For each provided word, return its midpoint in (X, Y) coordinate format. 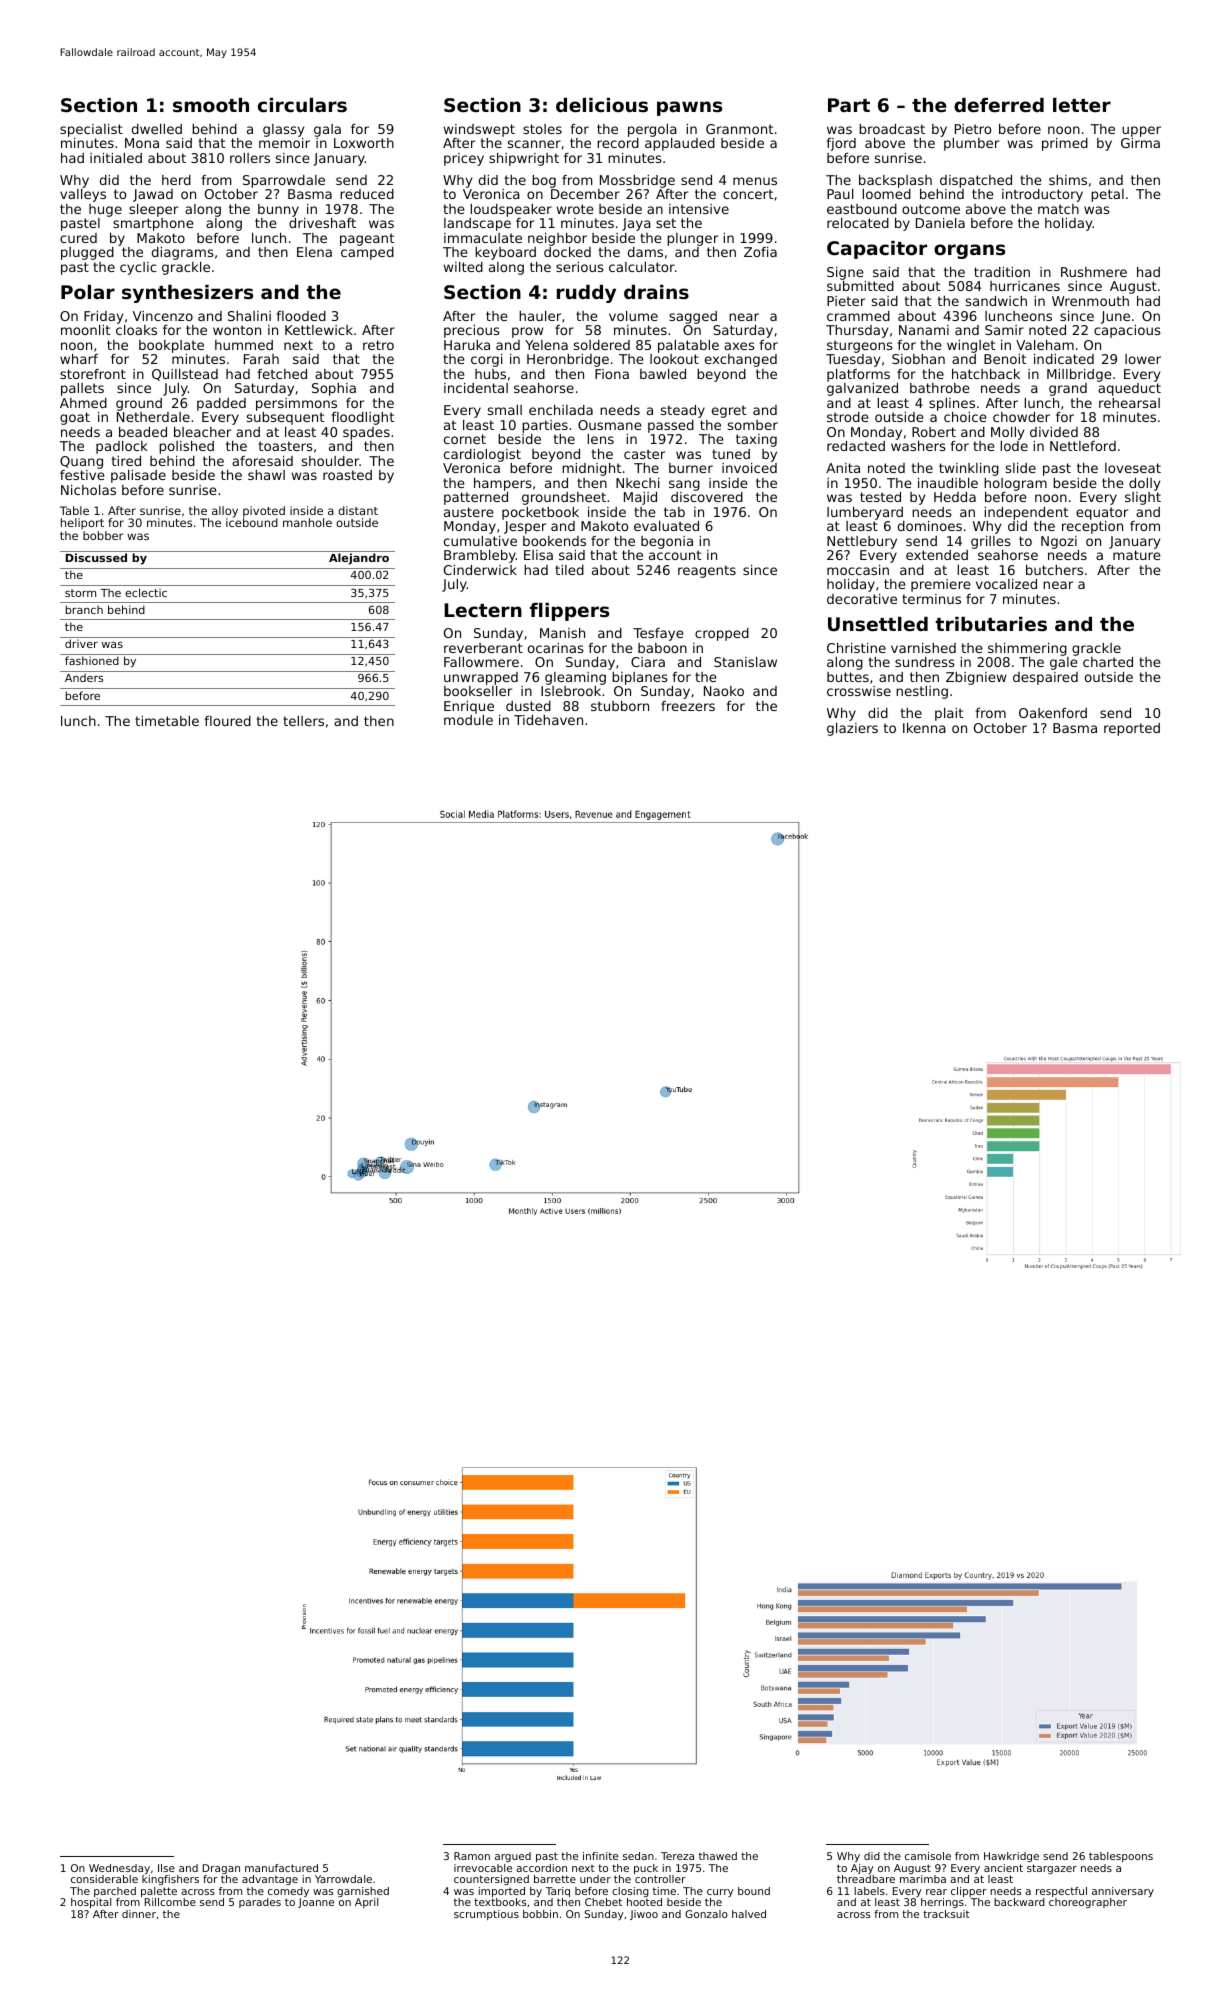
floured (227, 721)
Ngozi (1059, 542)
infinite (600, 1856)
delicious (602, 105)
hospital (91, 1903)
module (468, 720)
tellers (303, 721)
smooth (211, 105)
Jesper (525, 527)
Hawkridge (1011, 1857)
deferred (999, 105)
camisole (928, 1856)
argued (513, 1857)
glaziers (852, 729)
